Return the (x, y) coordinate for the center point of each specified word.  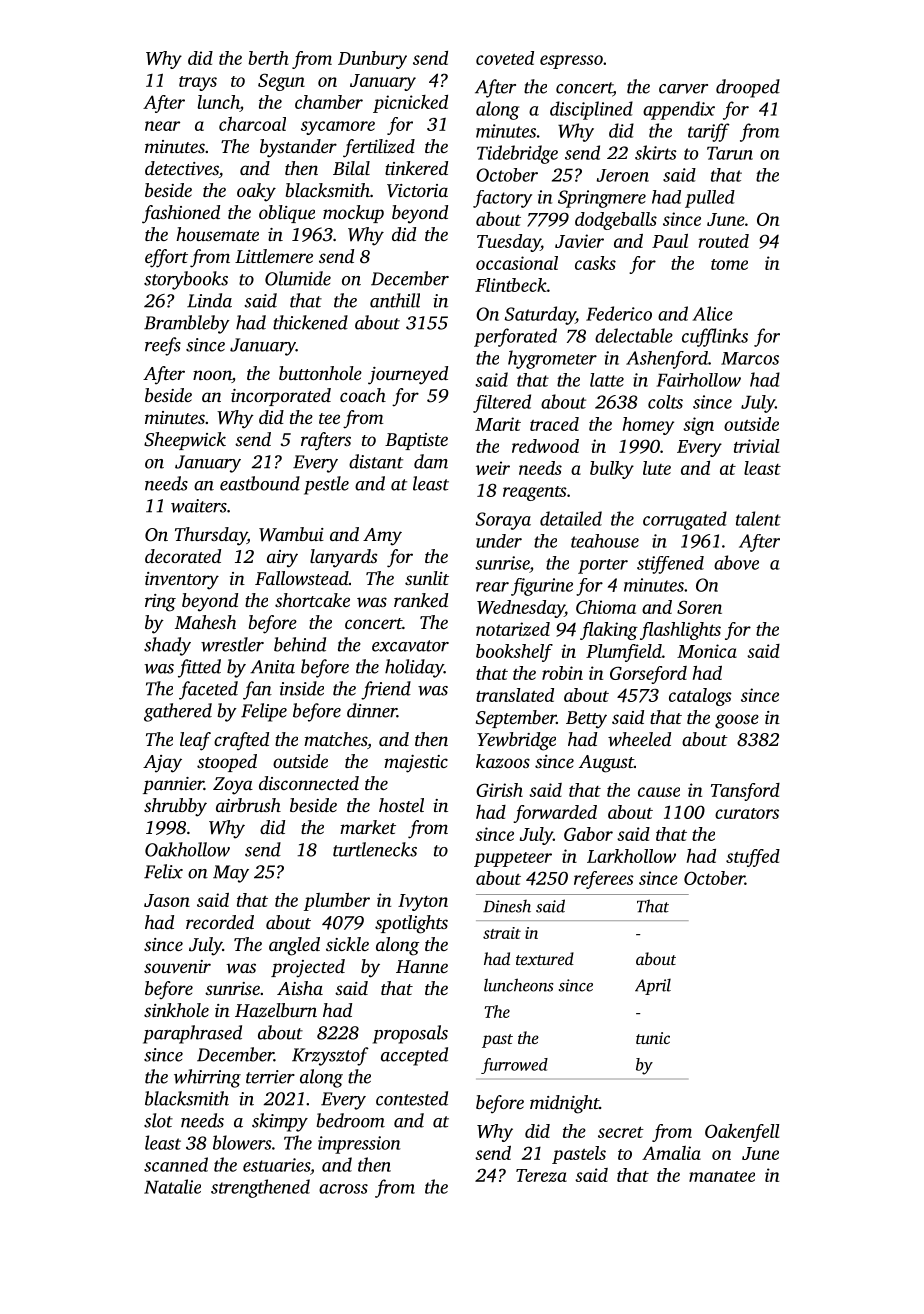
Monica (707, 651)
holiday (414, 668)
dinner (372, 710)
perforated (515, 337)
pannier (173, 785)
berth (268, 58)
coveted (505, 58)
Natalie (172, 1186)
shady (167, 646)
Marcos (750, 358)
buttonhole (320, 373)
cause (659, 792)
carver (683, 89)
